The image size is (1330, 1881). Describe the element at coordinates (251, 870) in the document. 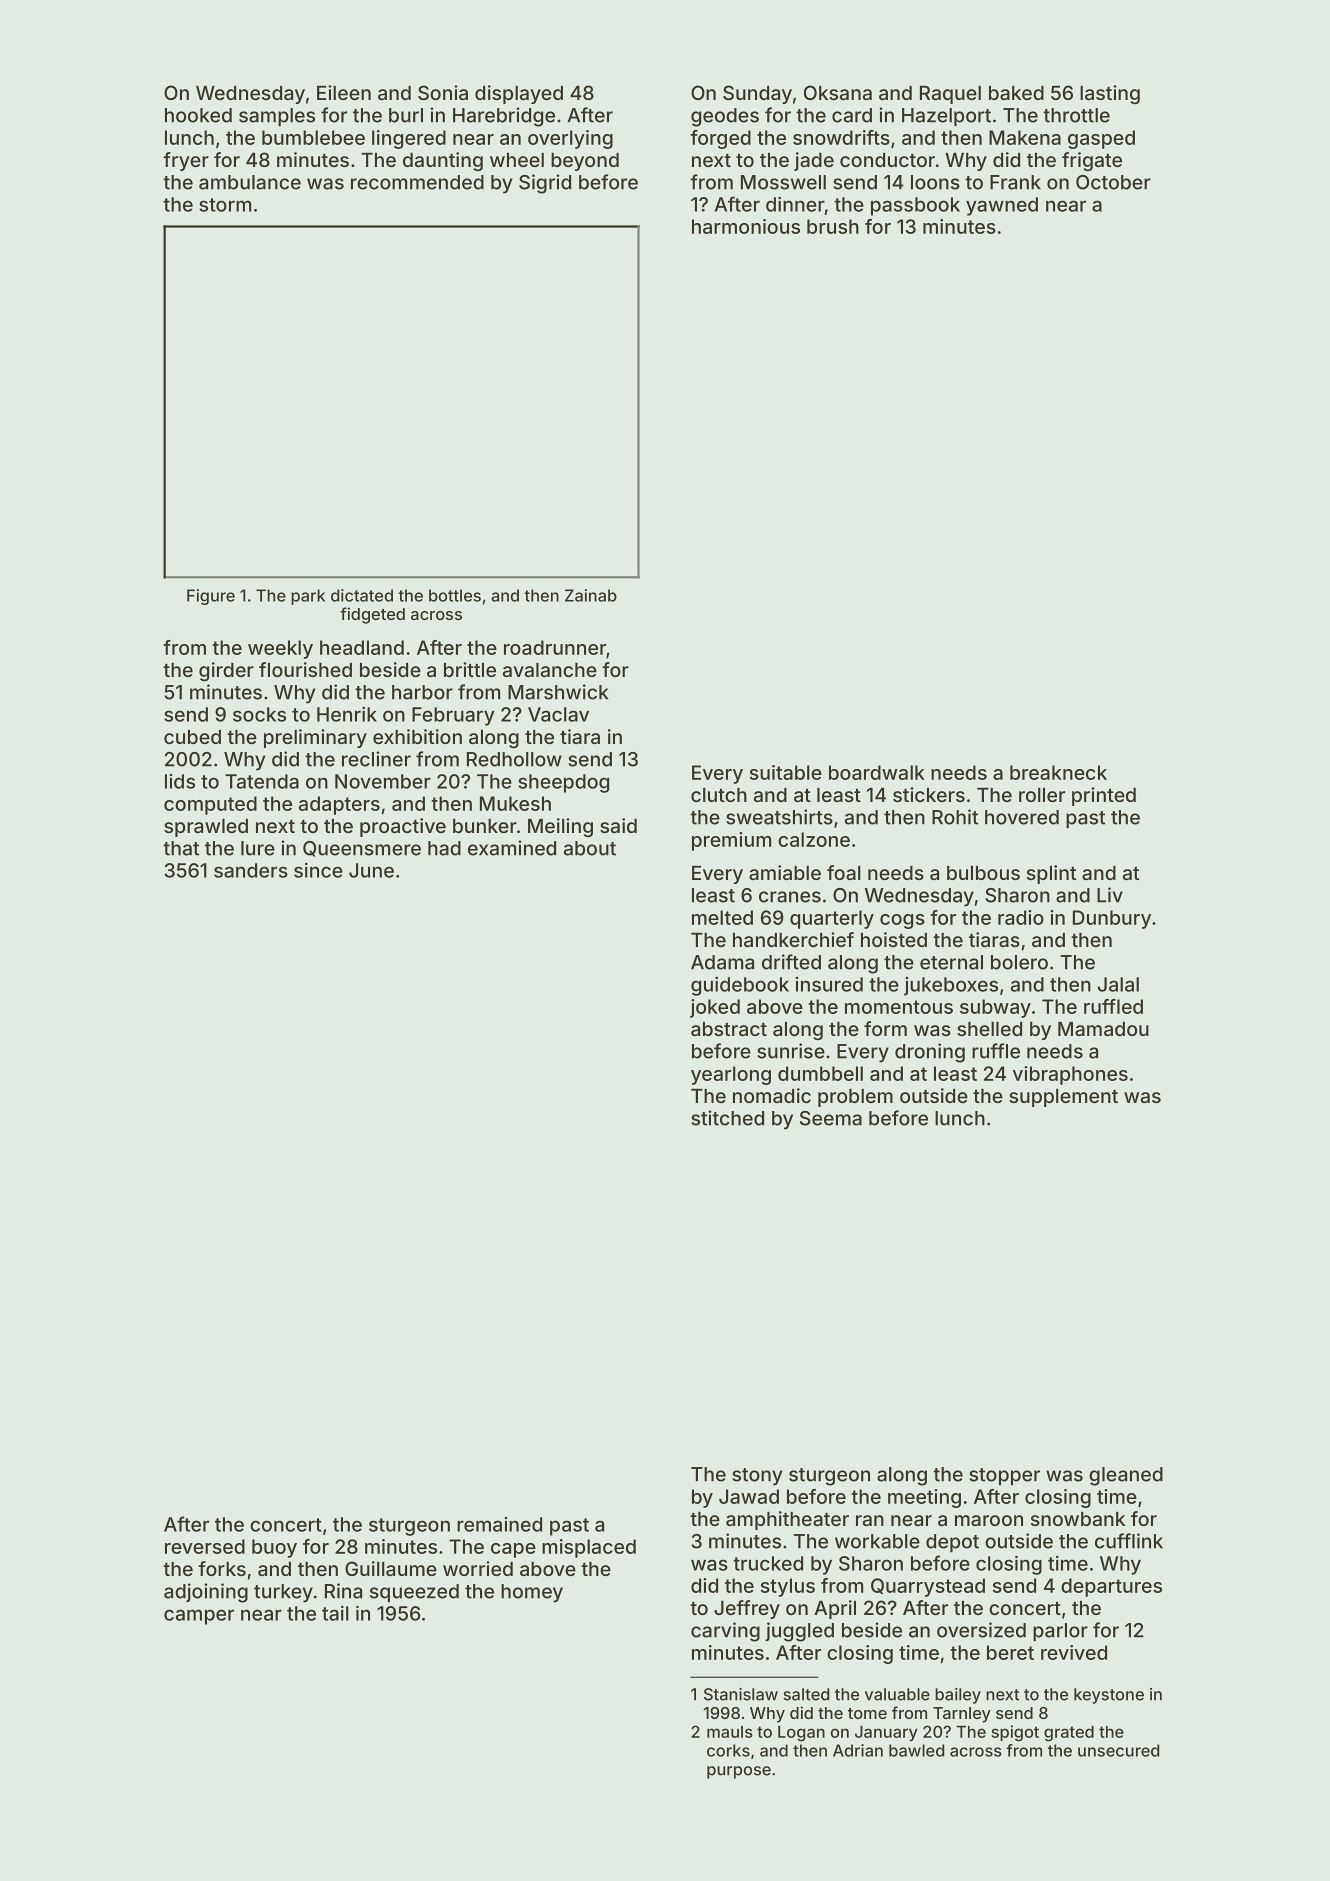

I see `sanders` at that location.
